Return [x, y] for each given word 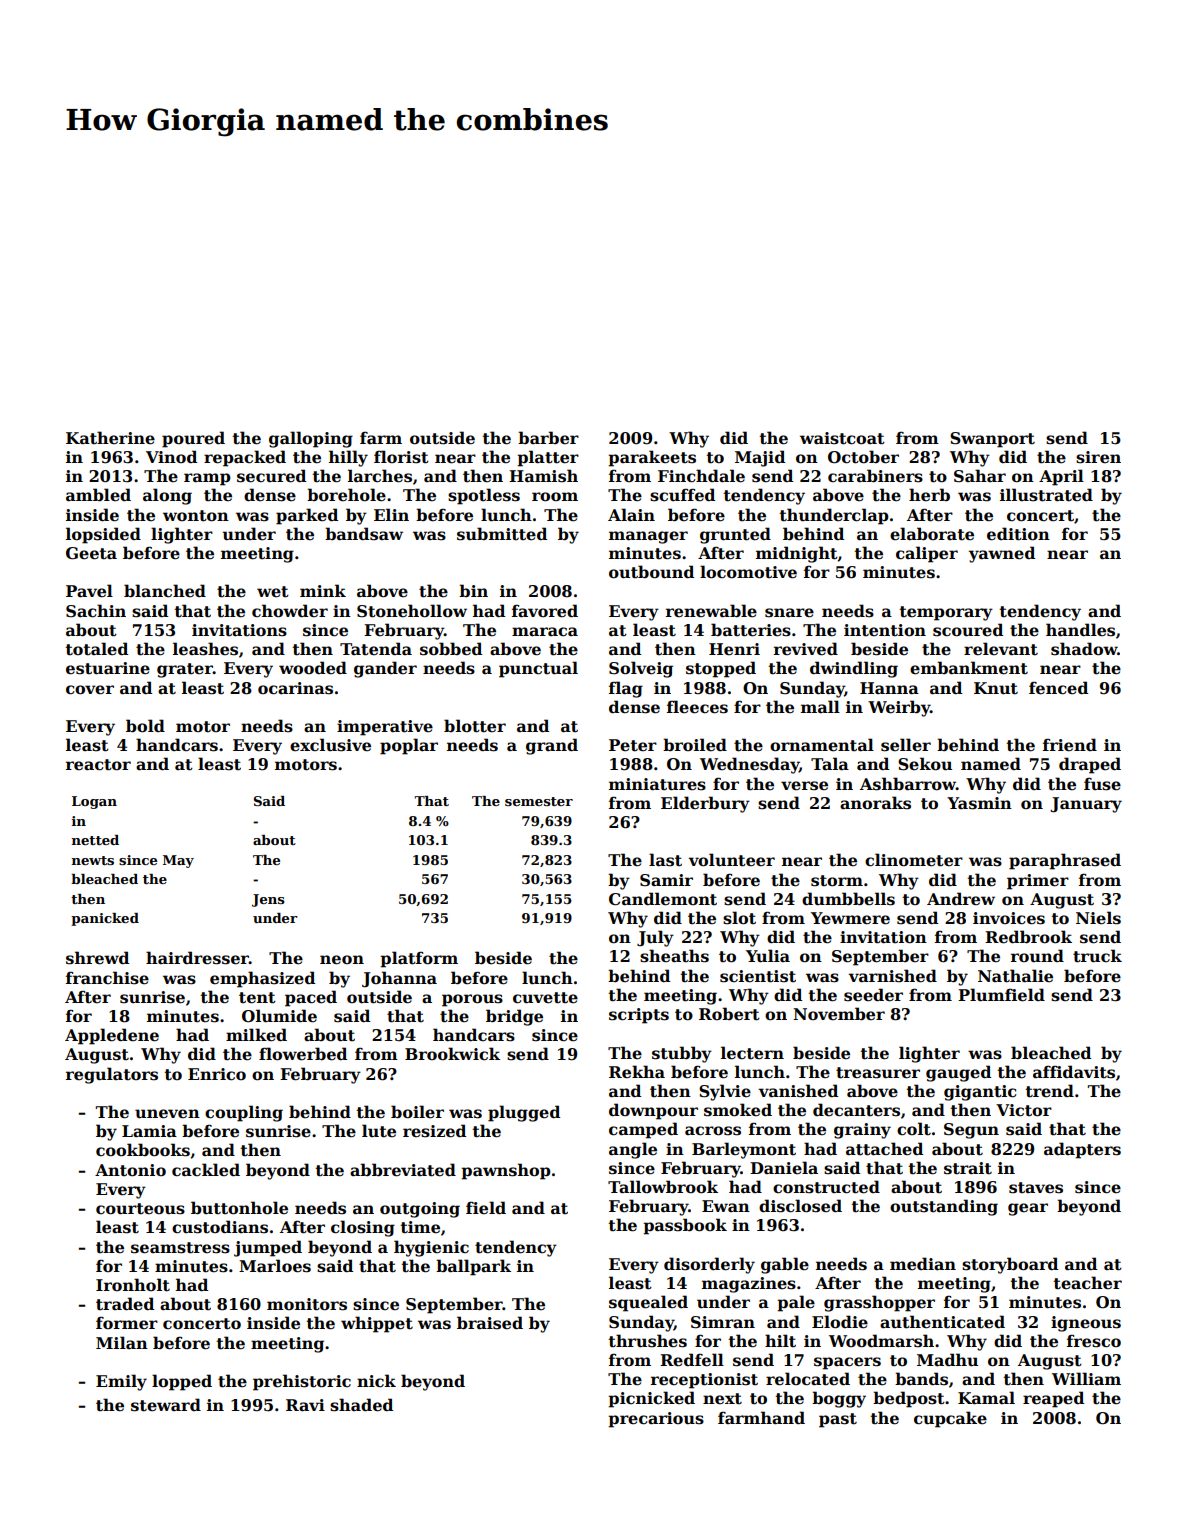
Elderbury [705, 804]
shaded [361, 1405]
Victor [1024, 1110]
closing [363, 1228]
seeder [873, 995]
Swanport [992, 440]
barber [548, 438]
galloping [311, 439]
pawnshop [506, 1171]
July [655, 938]
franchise [107, 978]
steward [166, 1405]
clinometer [914, 860]
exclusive [330, 745]
